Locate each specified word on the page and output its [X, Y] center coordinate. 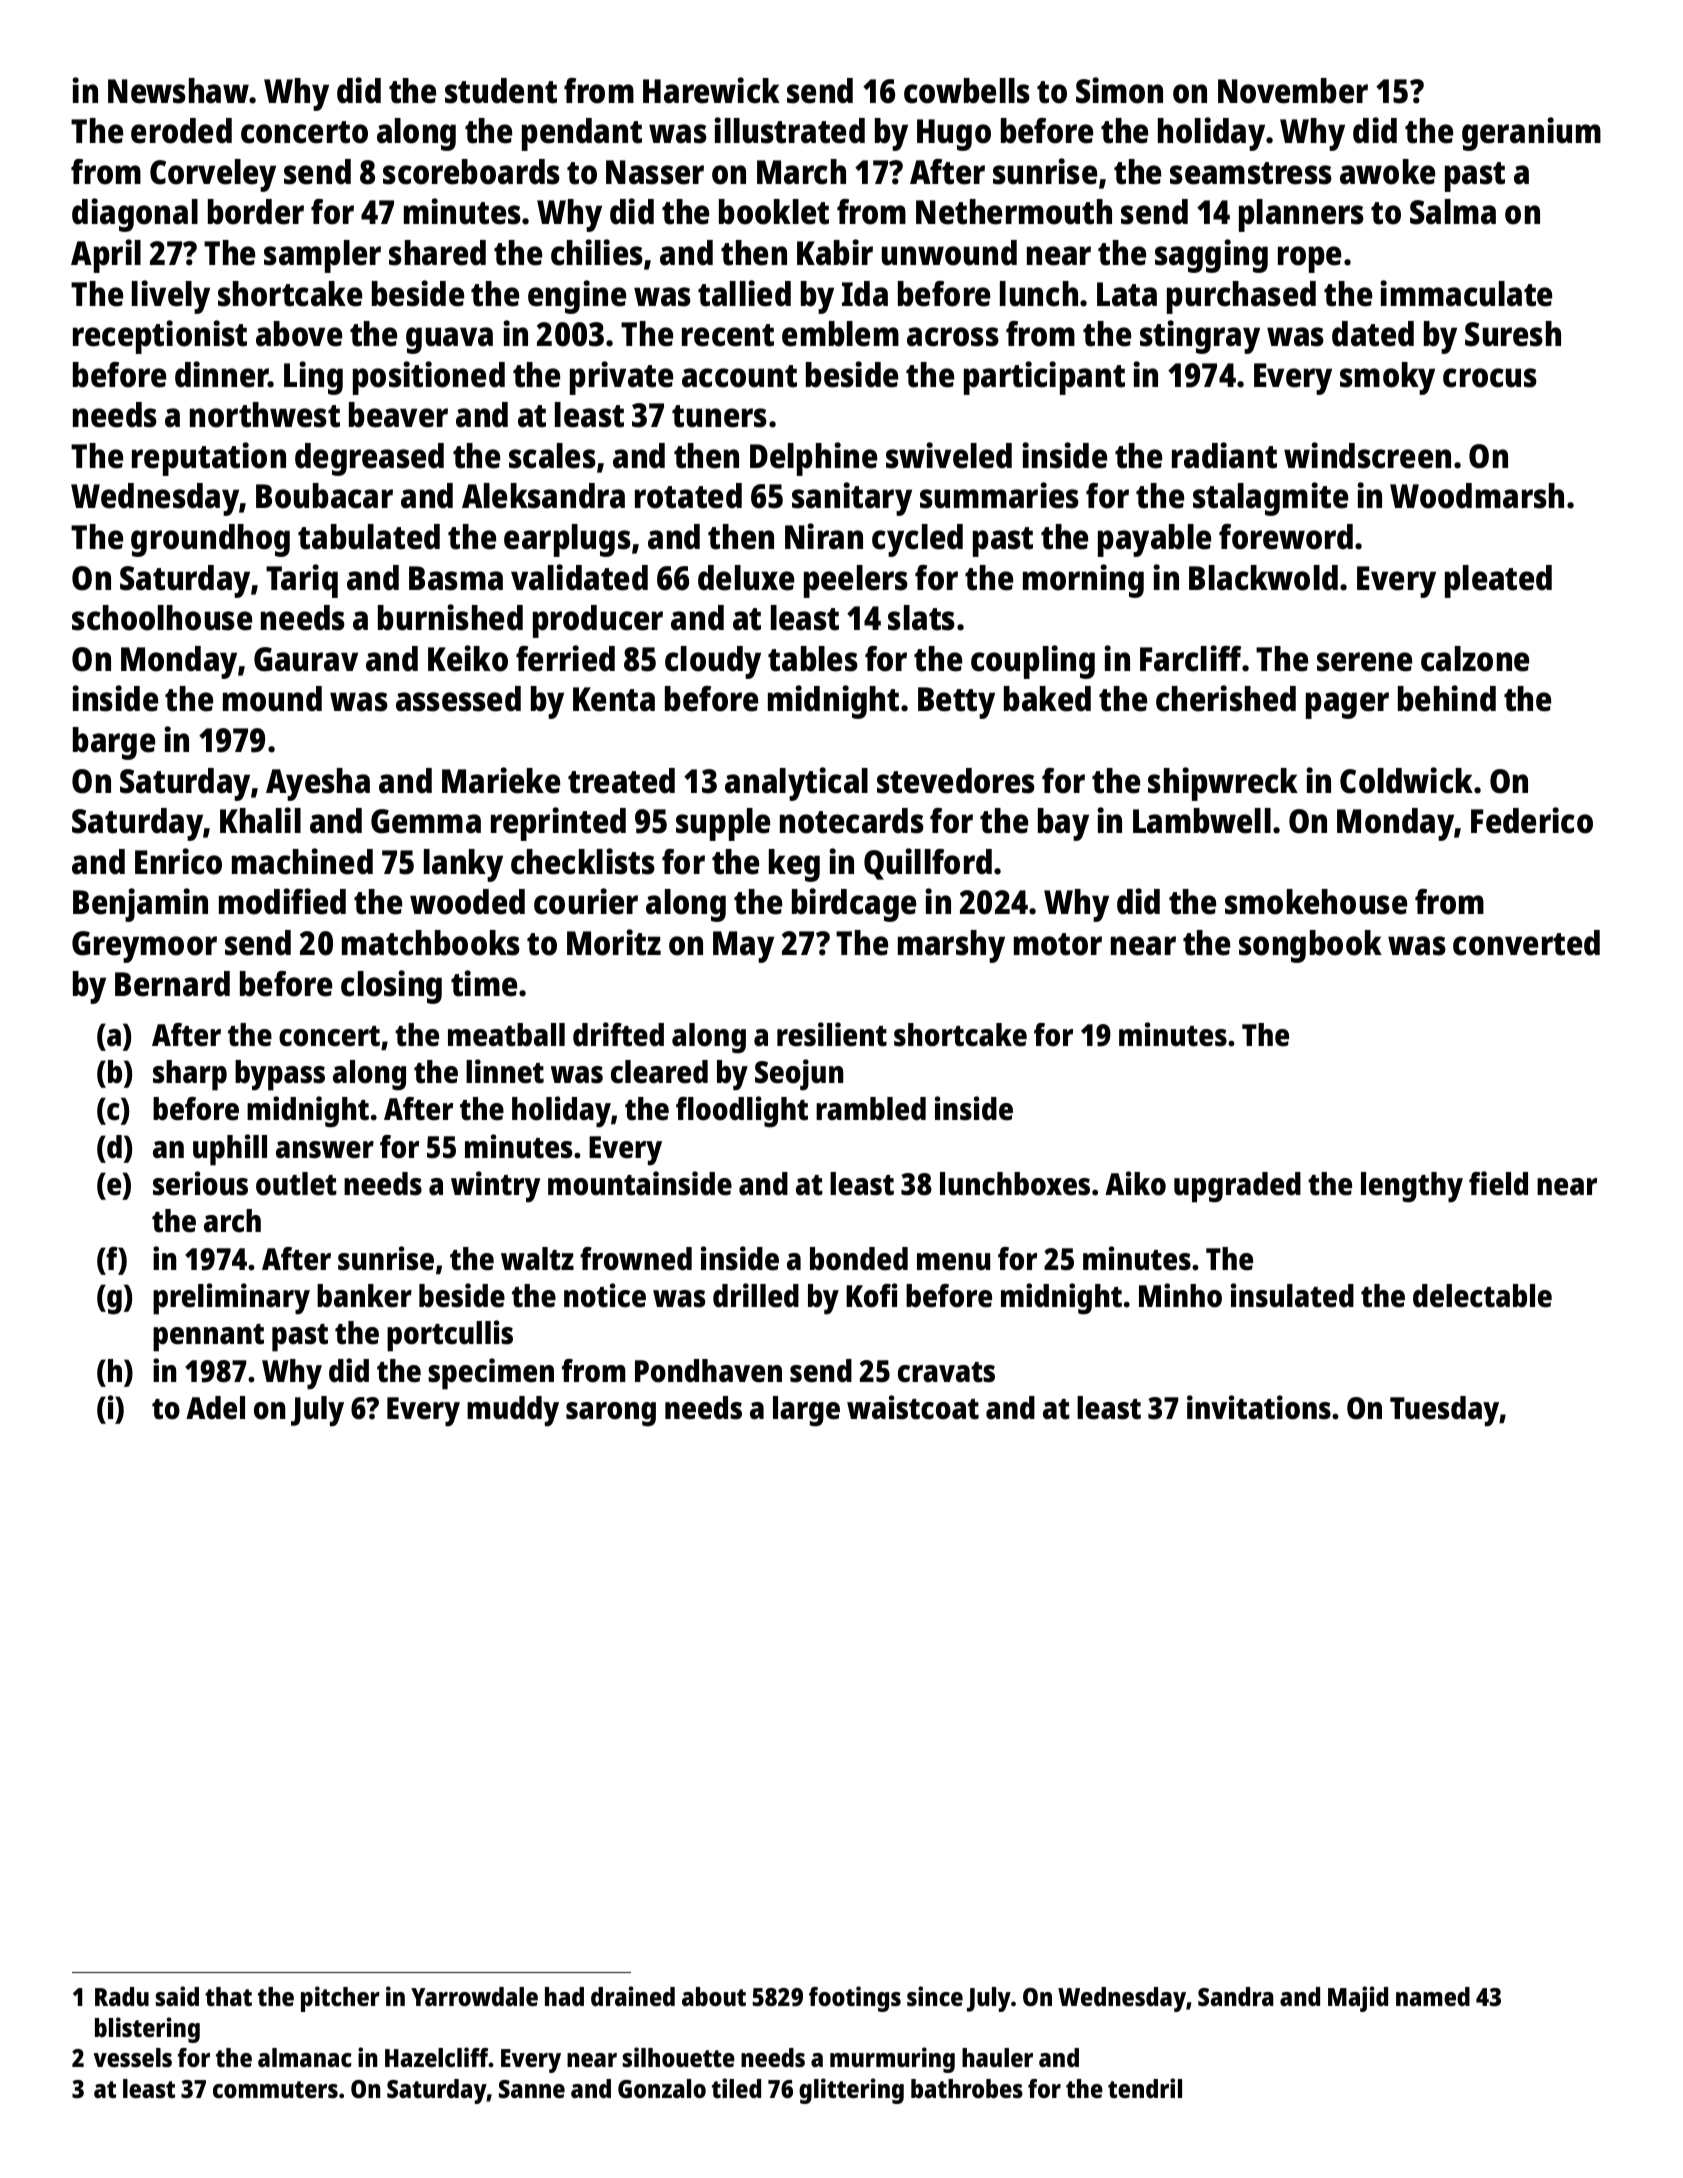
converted [1526, 943]
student [501, 91]
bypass [280, 1075]
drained [633, 1996]
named [1433, 1996]
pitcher [340, 1999]
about [714, 1996]
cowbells [967, 91]
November [1293, 91]
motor [1058, 944]
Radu [122, 1996]
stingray [1200, 337]
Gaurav [306, 659]
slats [921, 618]
